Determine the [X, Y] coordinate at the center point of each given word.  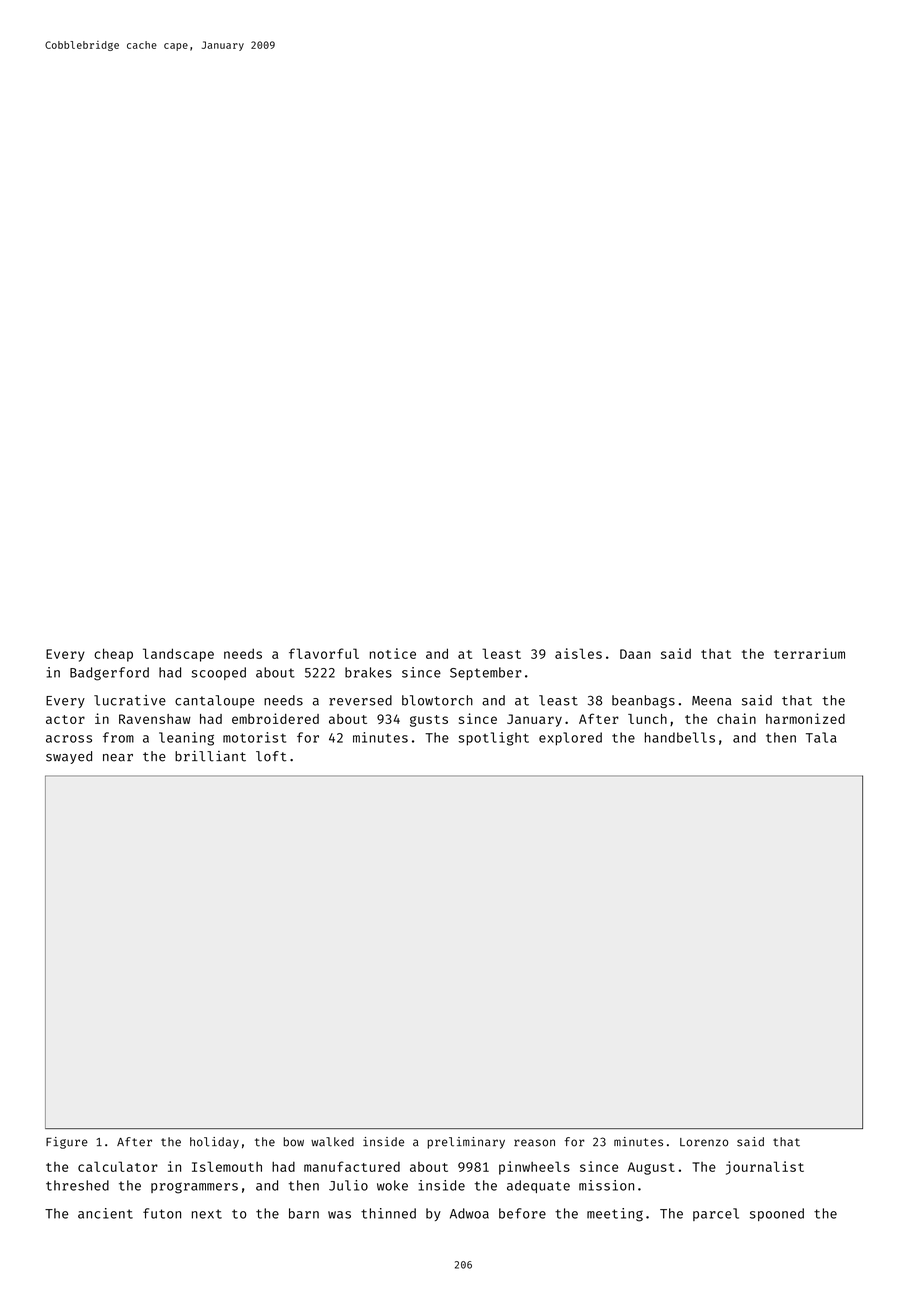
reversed [360, 700]
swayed [69, 757]
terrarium [809, 653]
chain [736, 718]
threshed [77, 1185]
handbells [680, 737]
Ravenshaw [155, 719]
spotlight [493, 739]
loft [271, 756]
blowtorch [437, 700]
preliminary [466, 1143]
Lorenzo [704, 1142]
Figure [67, 1143]
